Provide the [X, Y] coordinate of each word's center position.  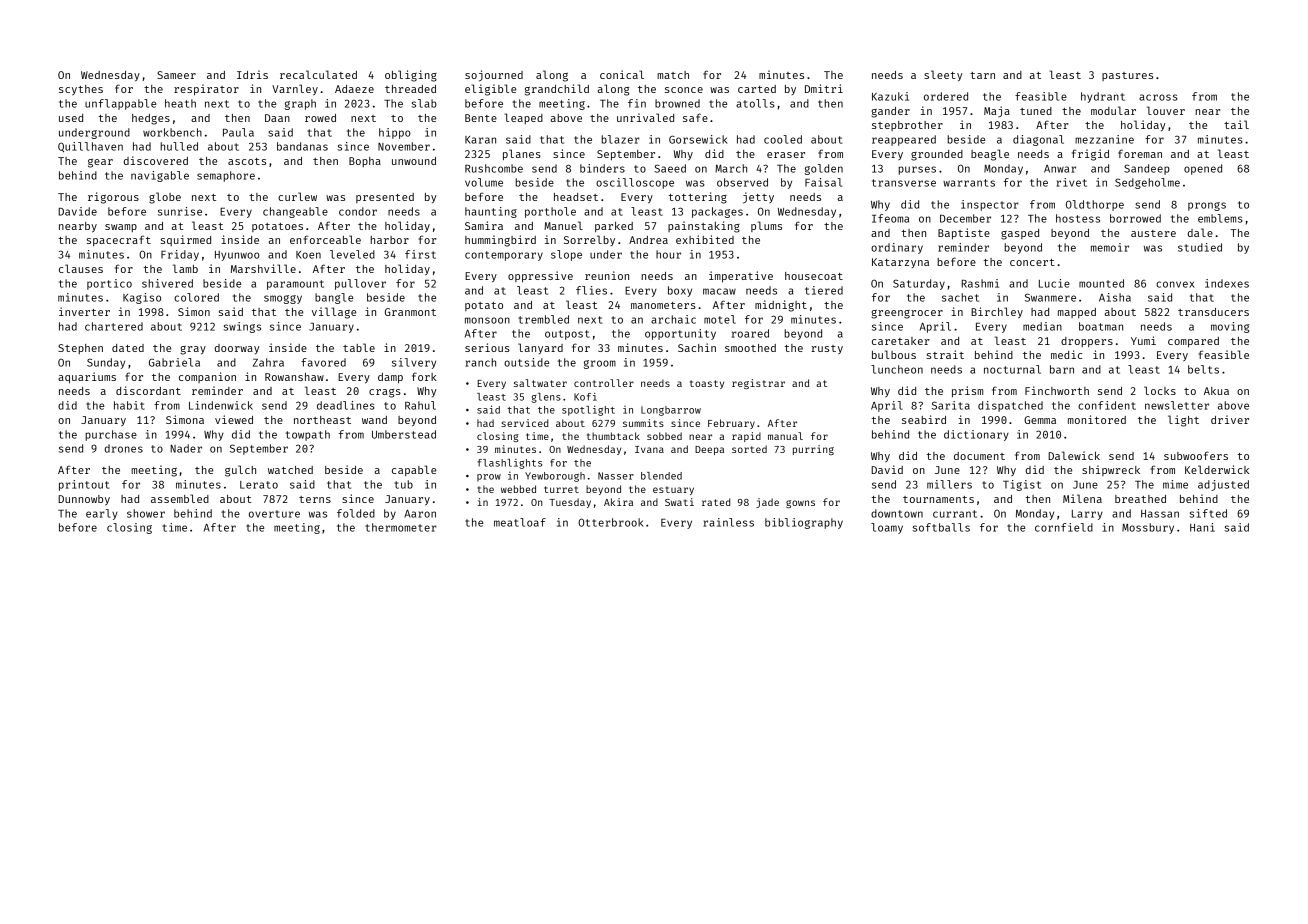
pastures [1127, 76]
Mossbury [1148, 528]
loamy [887, 528]
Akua [1216, 391]
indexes [1227, 283]
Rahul [420, 405]
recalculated [318, 74]
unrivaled [645, 117]
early [102, 514]
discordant [148, 390]
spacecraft [119, 240]
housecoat [814, 276]
